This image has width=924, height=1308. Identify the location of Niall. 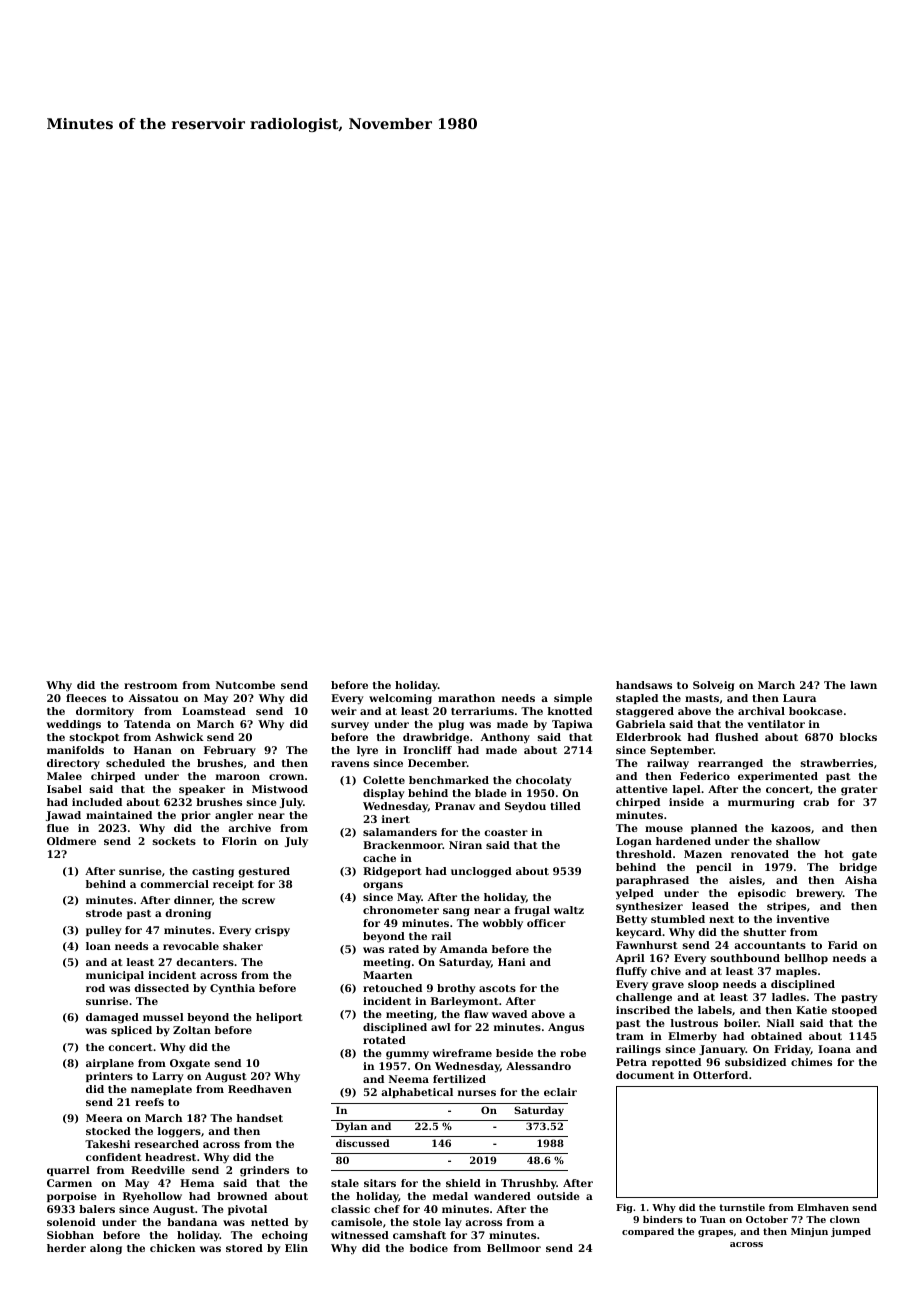
(780, 1023).
